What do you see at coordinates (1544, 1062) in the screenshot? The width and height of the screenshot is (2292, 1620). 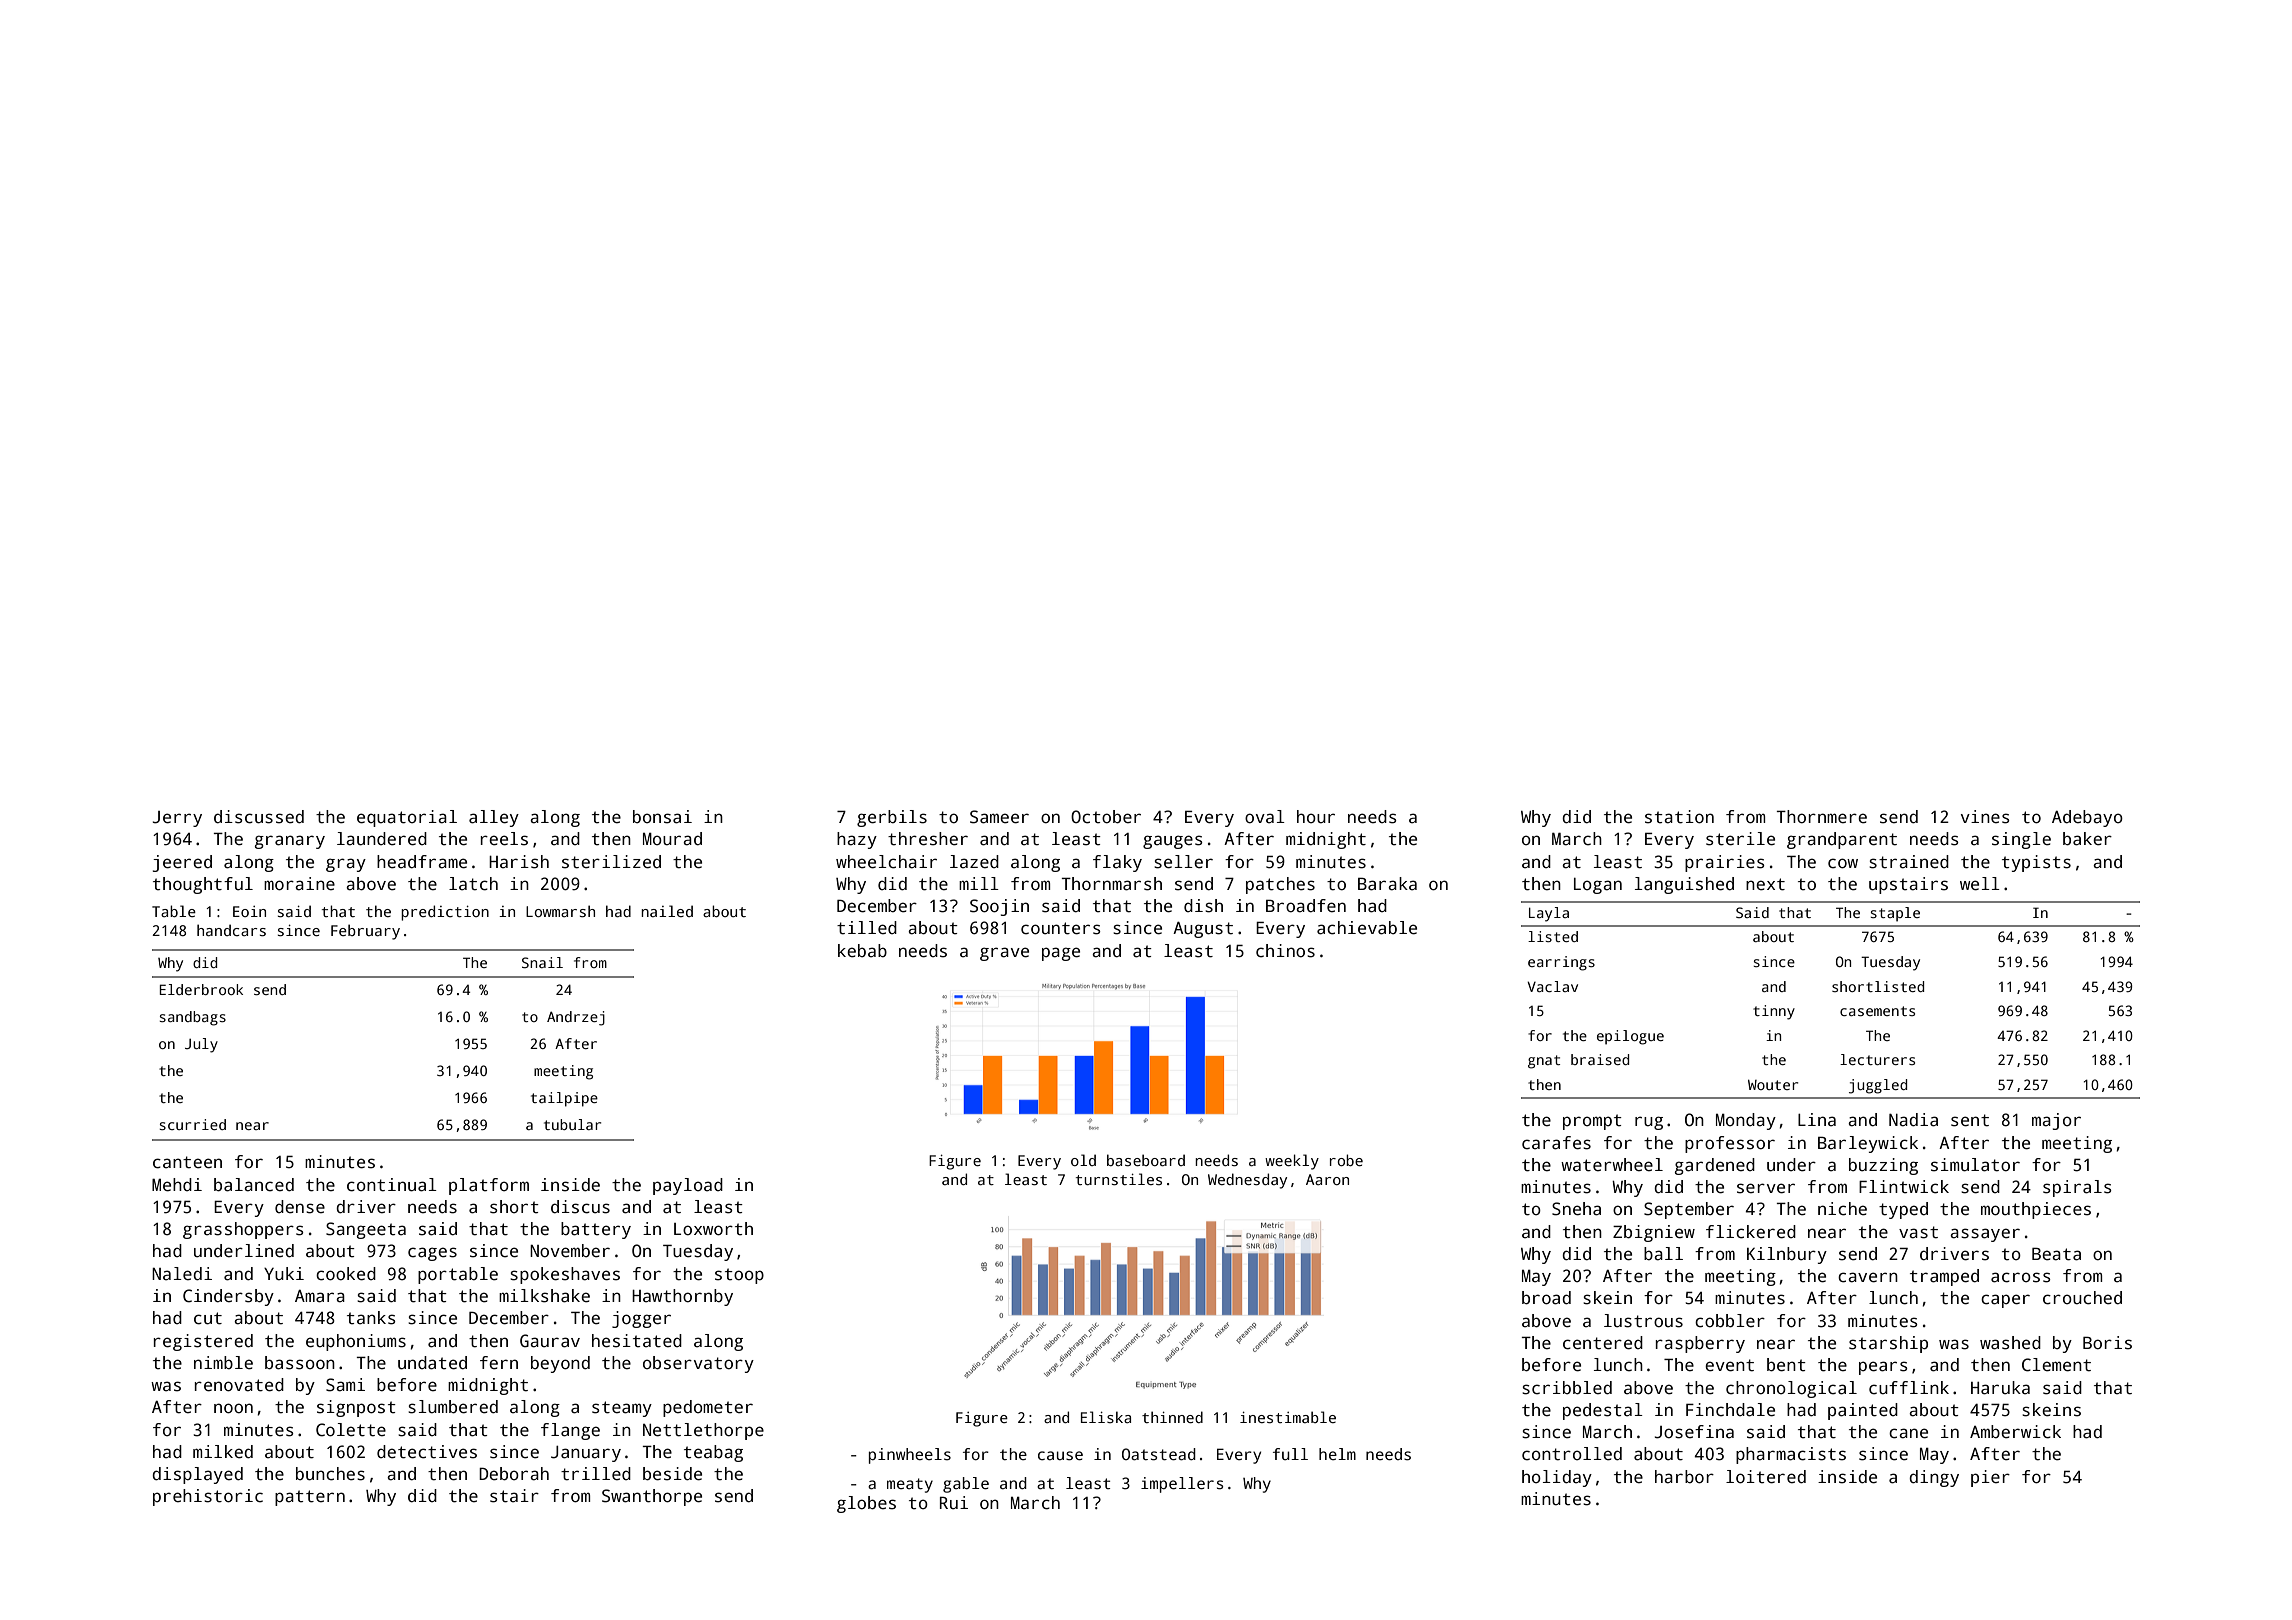 I see `gnat` at bounding box center [1544, 1062].
